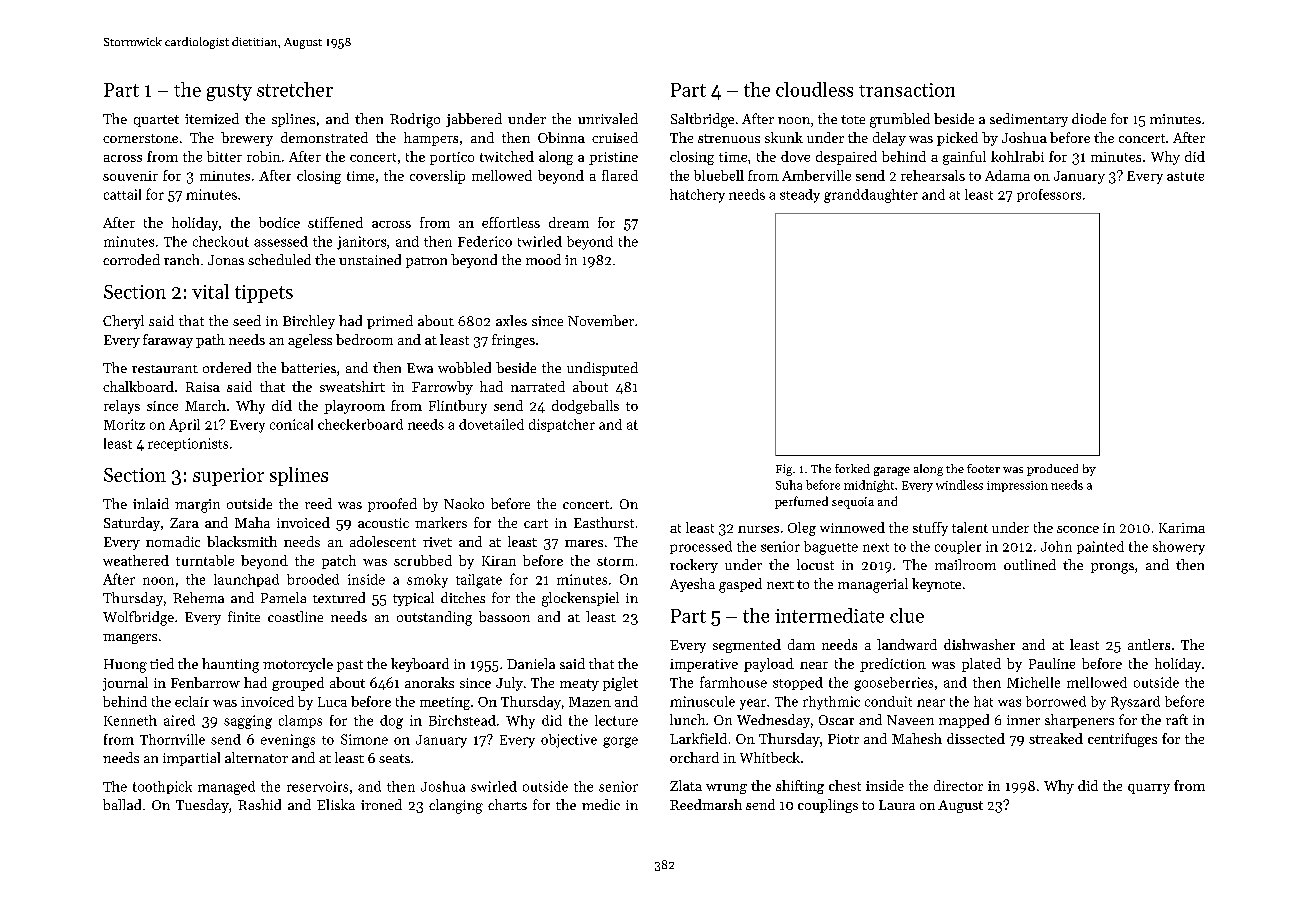 The image size is (1308, 924). What do you see at coordinates (1185, 176) in the page?
I see `astute` at bounding box center [1185, 176].
